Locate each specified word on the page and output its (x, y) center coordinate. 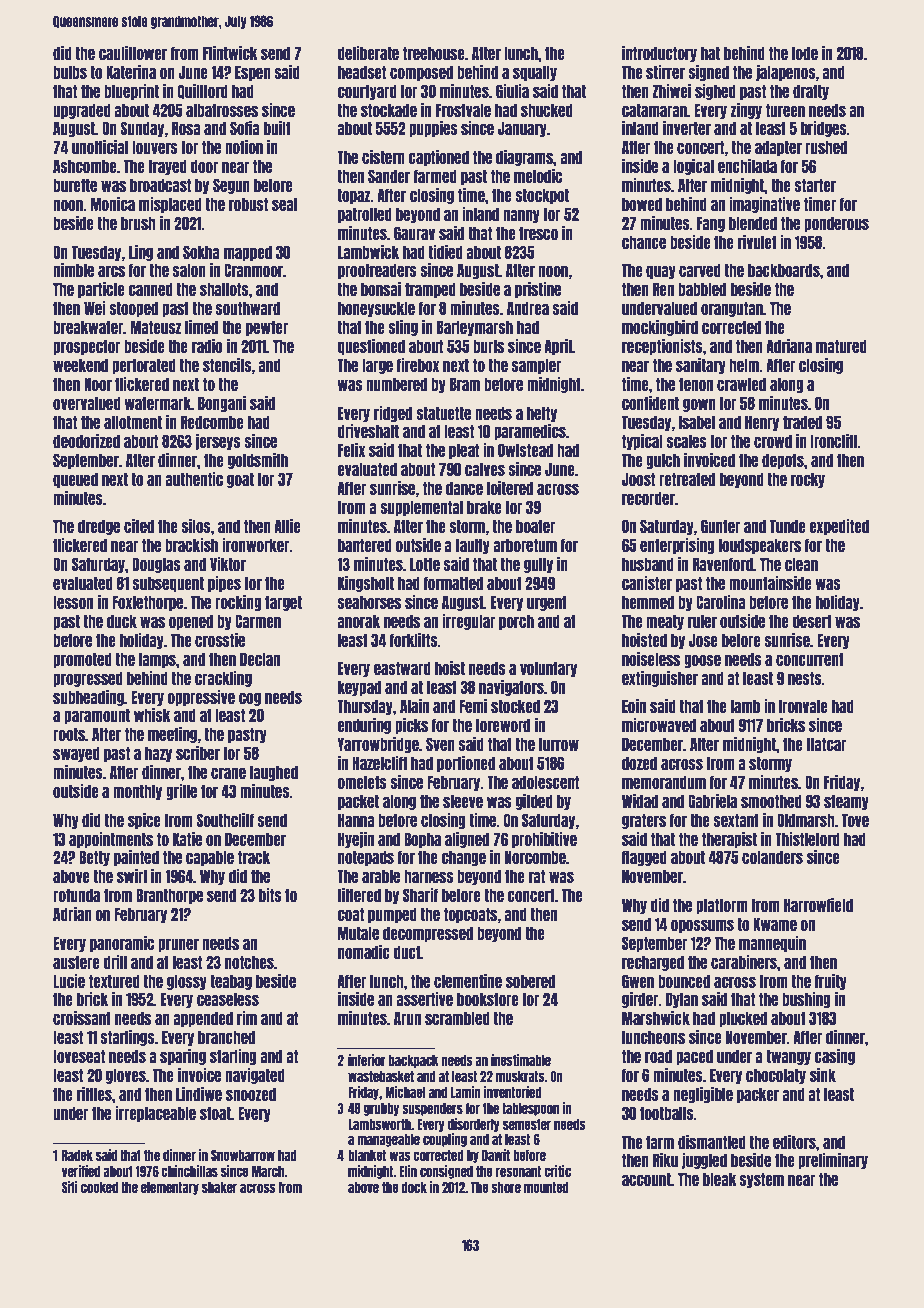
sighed (715, 92)
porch (516, 622)
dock (414, 1187)
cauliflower (133, 53)
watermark (158, 403)
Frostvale (463, 110)
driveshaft (368, 431)
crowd (773, 441)
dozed (639, 763)
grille (181, 792)
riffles (94, 1094)
